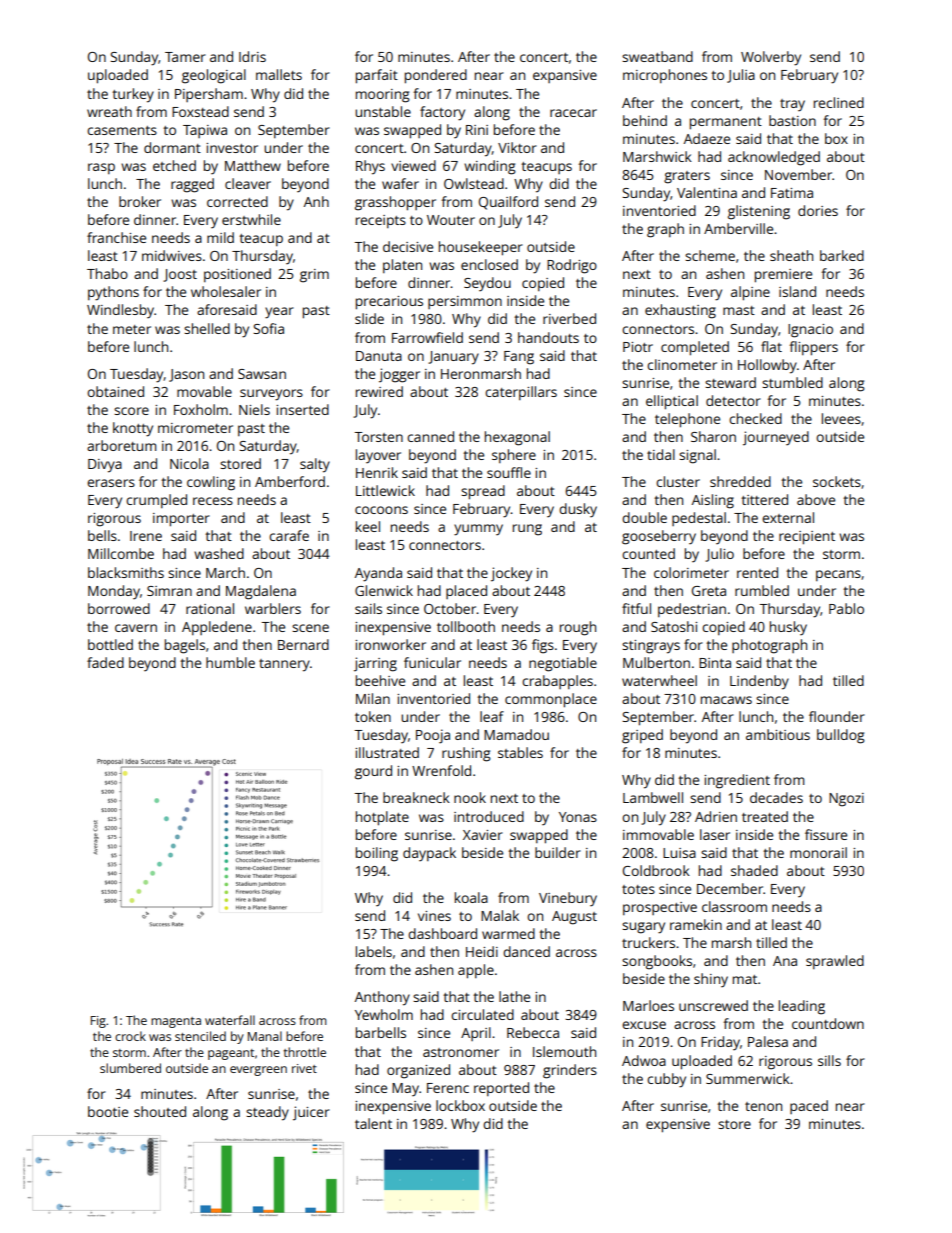  Describe the element at coordinates (837, 481) in the screenshot. I see `sockets` at that location.
